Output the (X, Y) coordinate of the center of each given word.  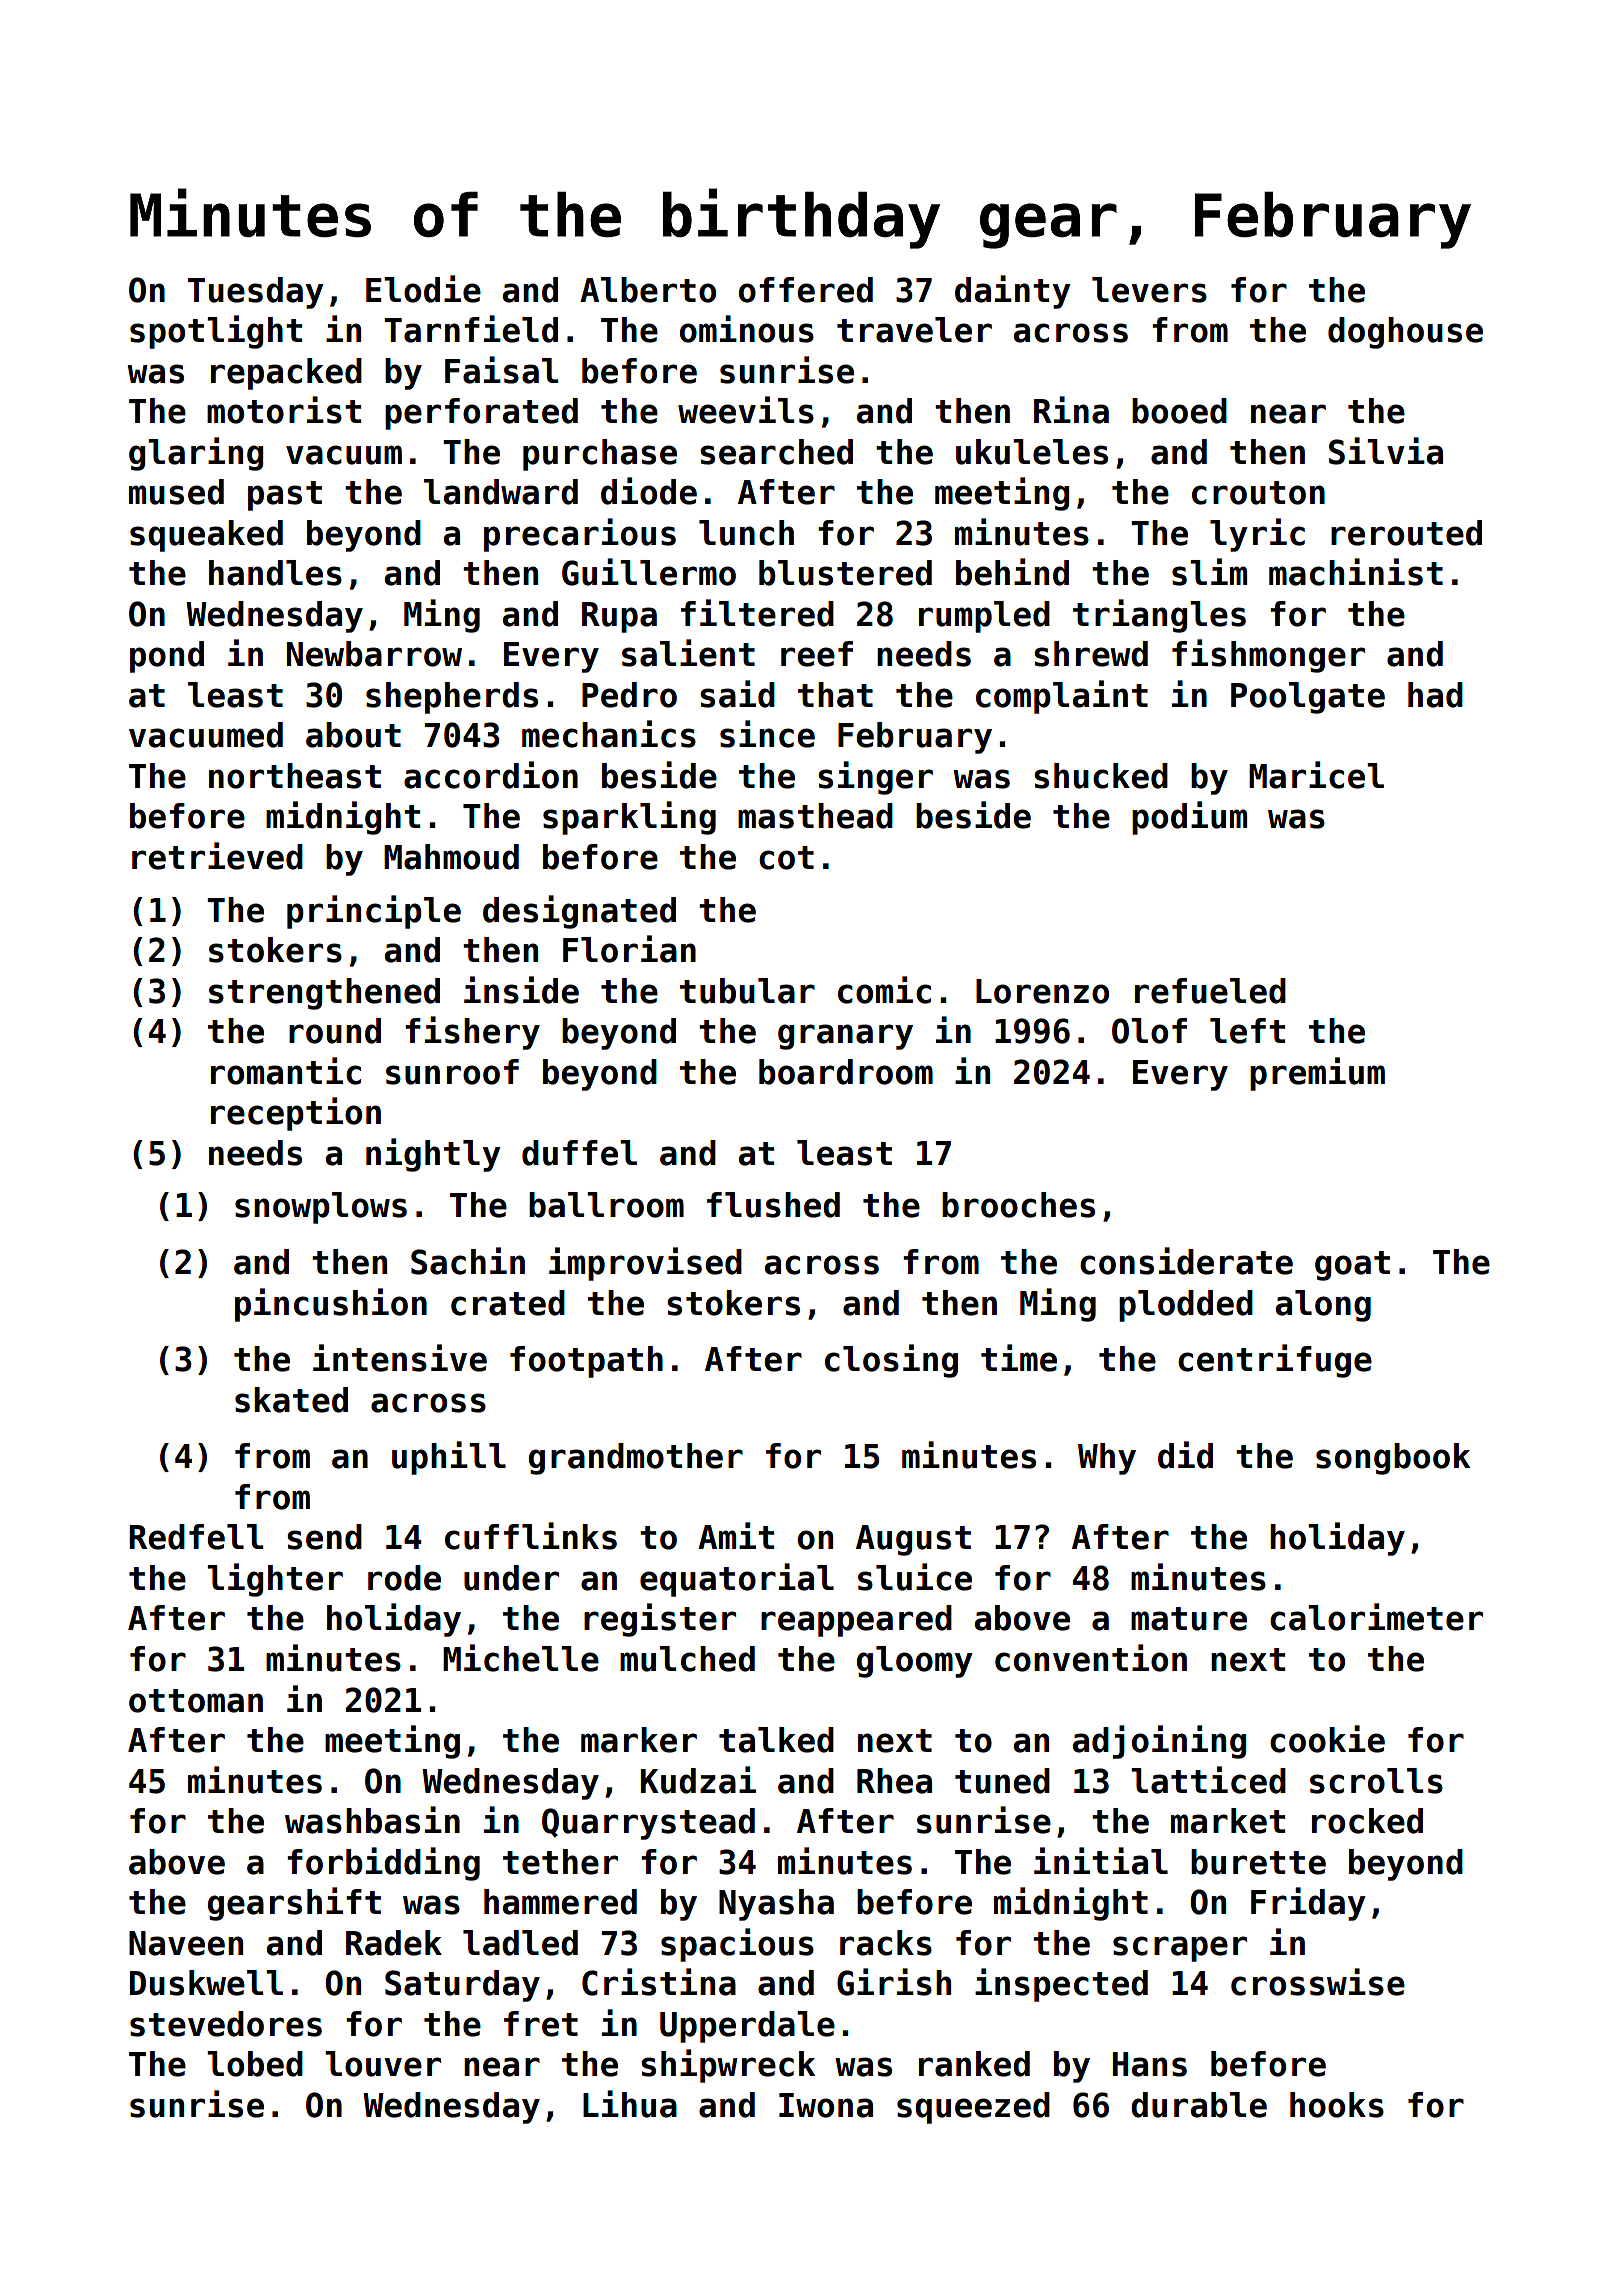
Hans (1150, 2064)
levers (1149, 290)
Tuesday (256, 293)
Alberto (648, 290)
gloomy (915, 1662)
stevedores (226, 2024)
